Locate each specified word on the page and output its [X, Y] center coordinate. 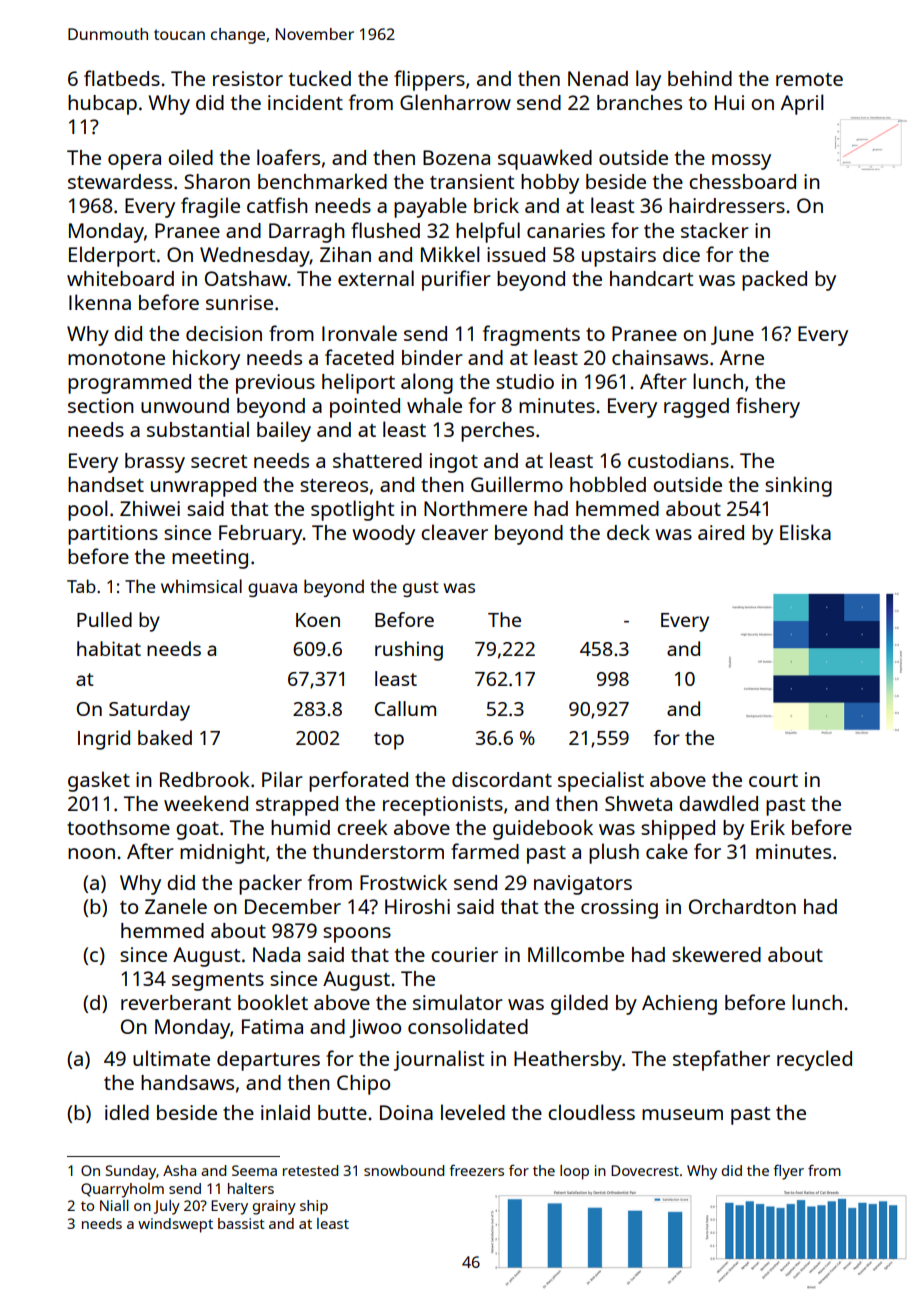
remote [809, 79]
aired [721, 532]
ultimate [171, 1058]
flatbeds [122, 78]
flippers [429, 80]
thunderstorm [378, 851]
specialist [601, 781]
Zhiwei [150, 508]
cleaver [454, 532]
